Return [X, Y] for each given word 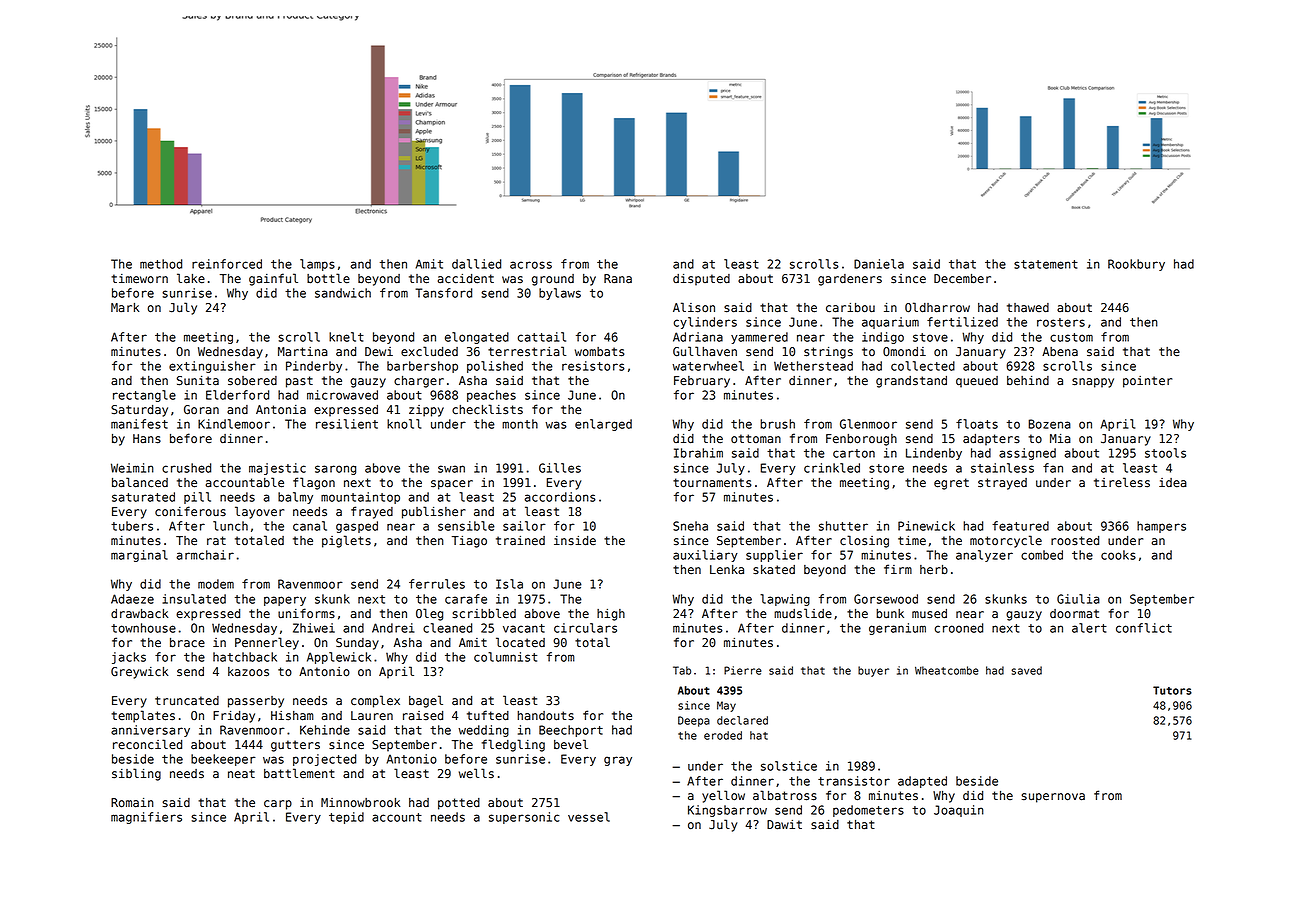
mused [929, 614]
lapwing [785, 600]
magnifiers [146, 818]
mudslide [803, 613]
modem [216, 584]
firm [898, 569]
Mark [125, 307]
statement [1046, 264]
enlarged [603, 425]
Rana [618, 279]
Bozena [1049, 424]
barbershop [422, 367]
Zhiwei [314, 628]
